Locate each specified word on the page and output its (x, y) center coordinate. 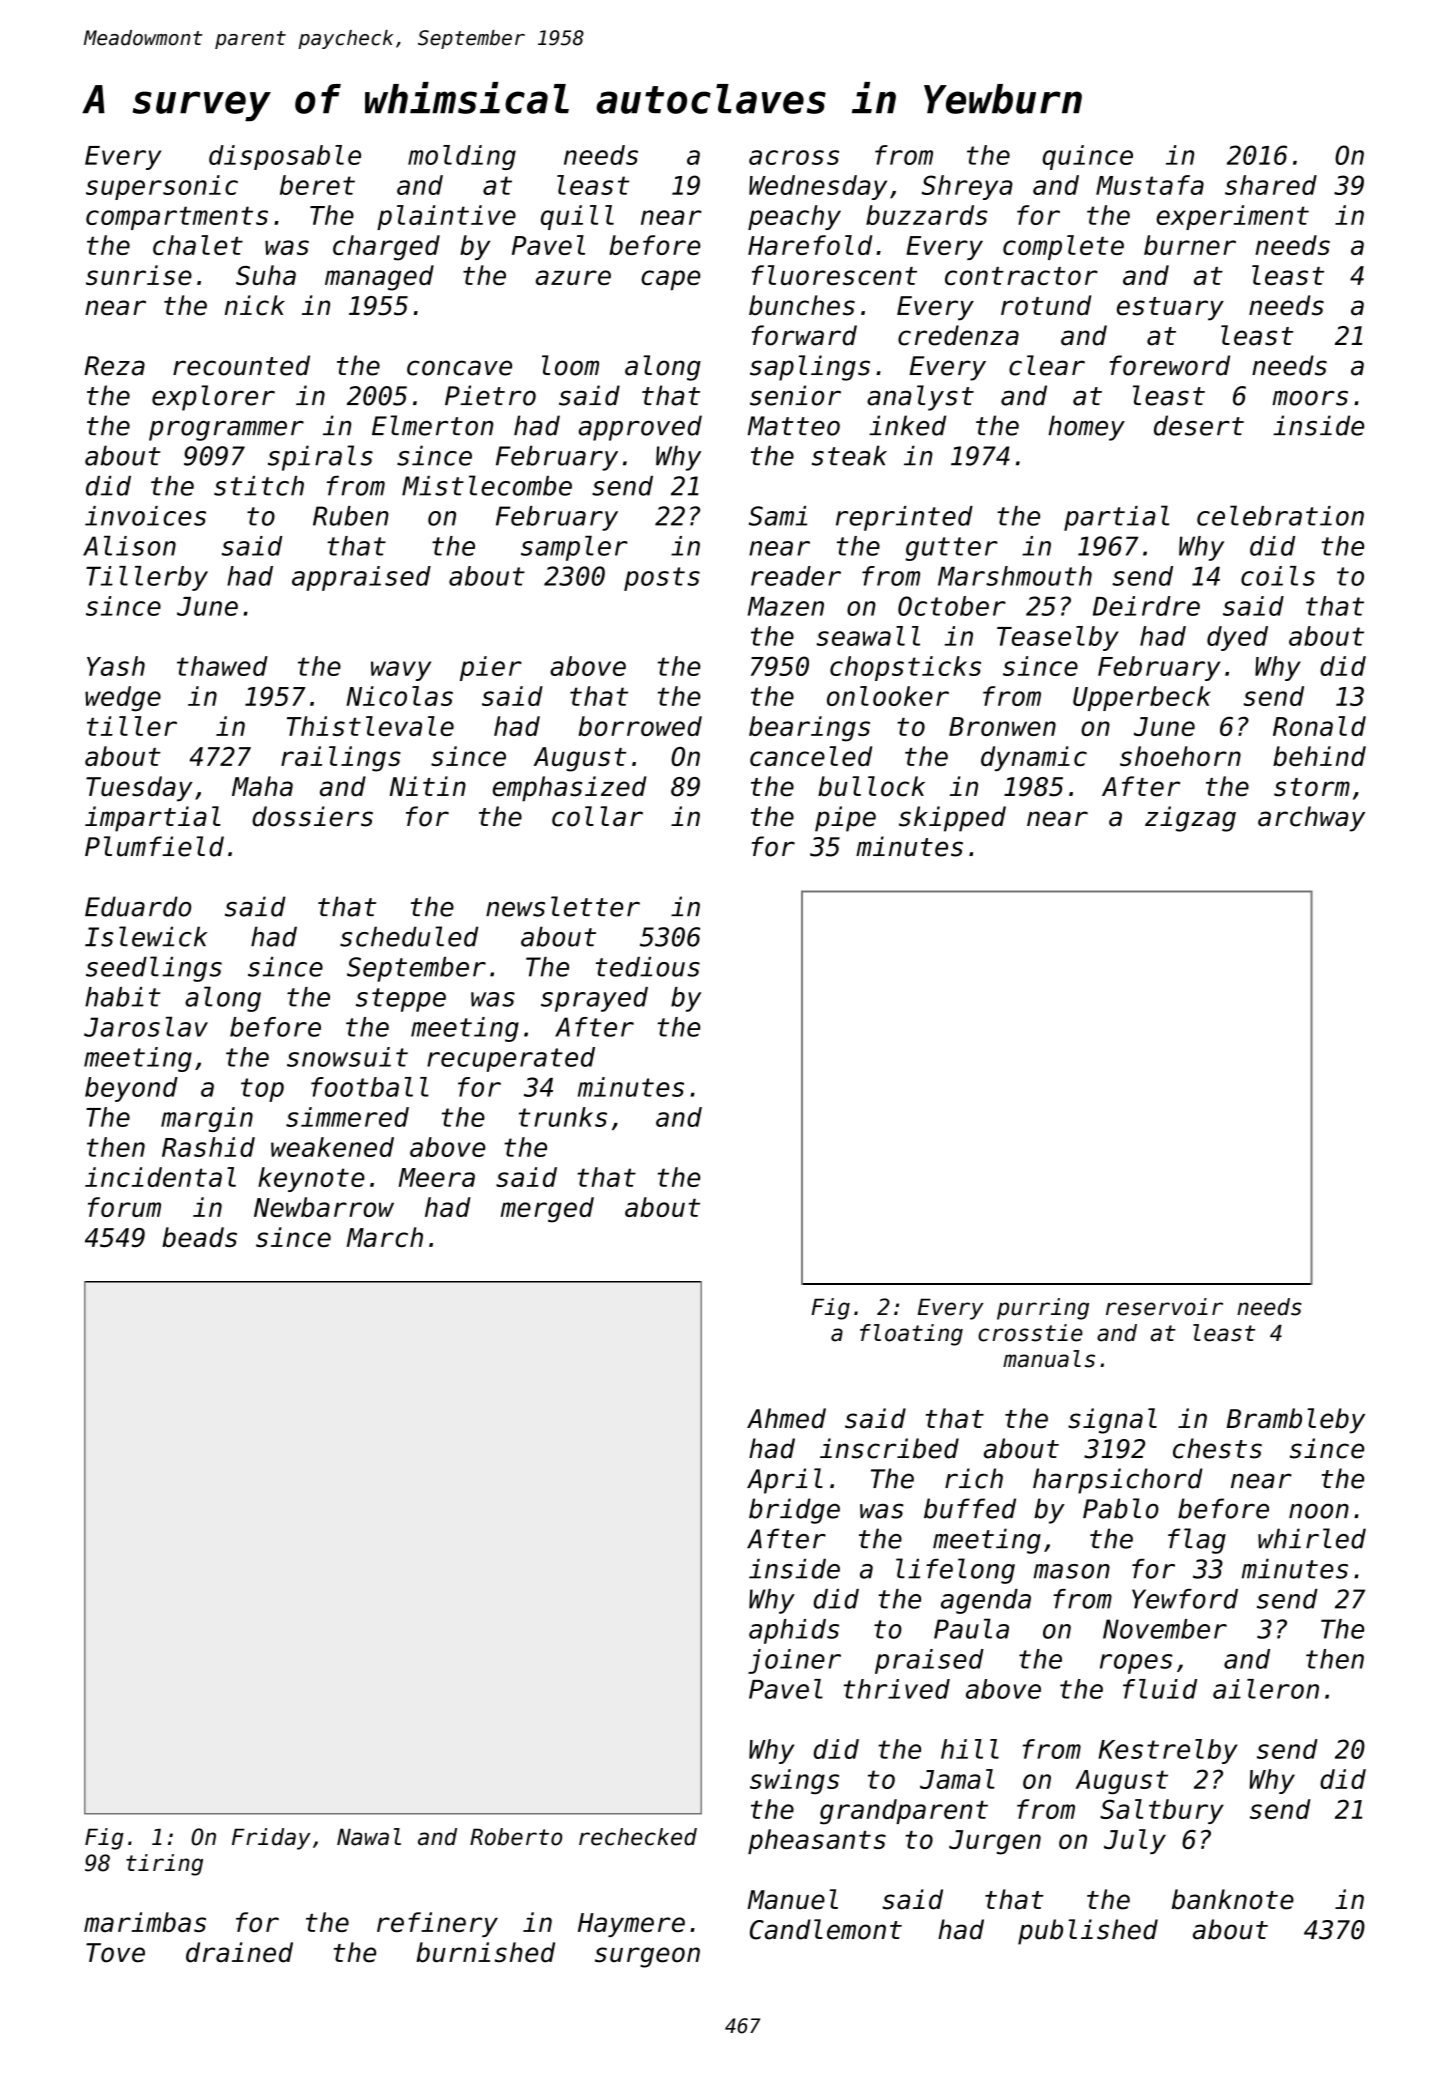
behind (1319, 756)
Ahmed (786, 1418)
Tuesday (139, 789)
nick (255, 305)
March (385, 1237)
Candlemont (826, 1929)
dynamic (1034, 758)
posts (662, 579)
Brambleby (1295, 1421)
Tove (115, 1953)
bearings (809, 729)
